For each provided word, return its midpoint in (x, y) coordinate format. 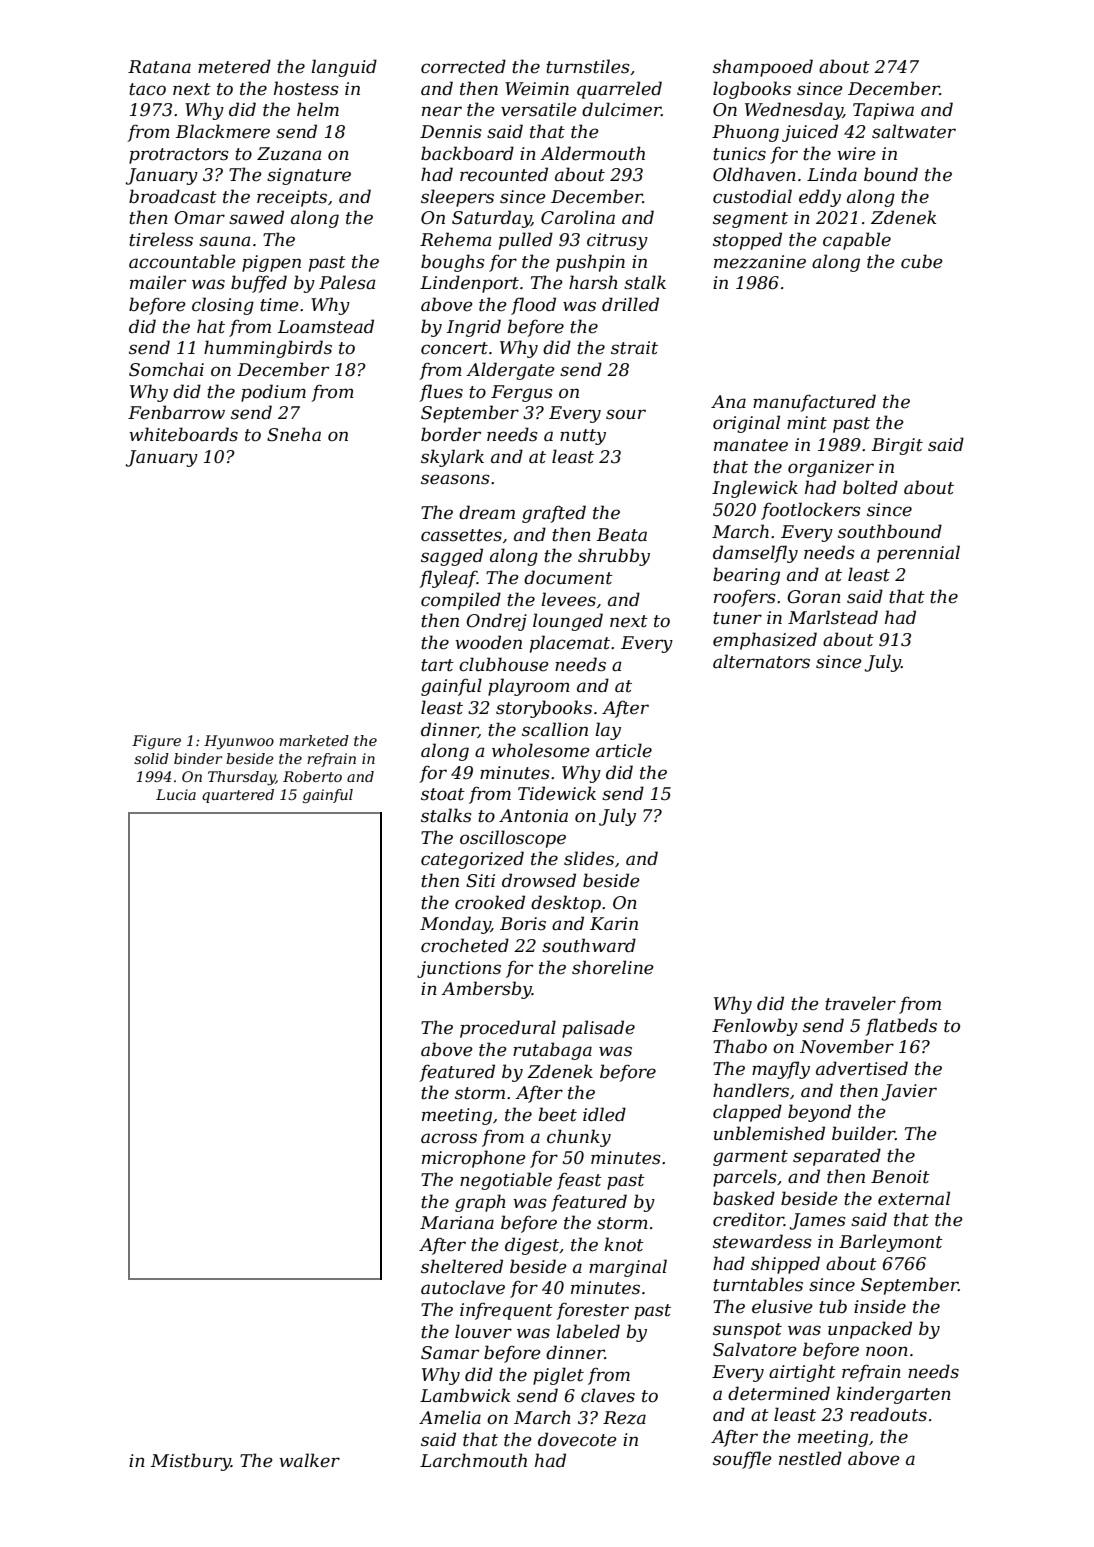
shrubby (614, 557)
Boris (523, 923)
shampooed (763, 68)
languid (344, 68)
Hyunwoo (239, 742)
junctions (459, 969)
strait (634, 347)
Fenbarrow (176, 412)
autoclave (463, 1287)
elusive (782, 1306)
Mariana (457, 1222)
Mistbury (191, 1462)
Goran (814, 597)
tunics (739, 153)
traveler (860, 1003)
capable (857, 241)
